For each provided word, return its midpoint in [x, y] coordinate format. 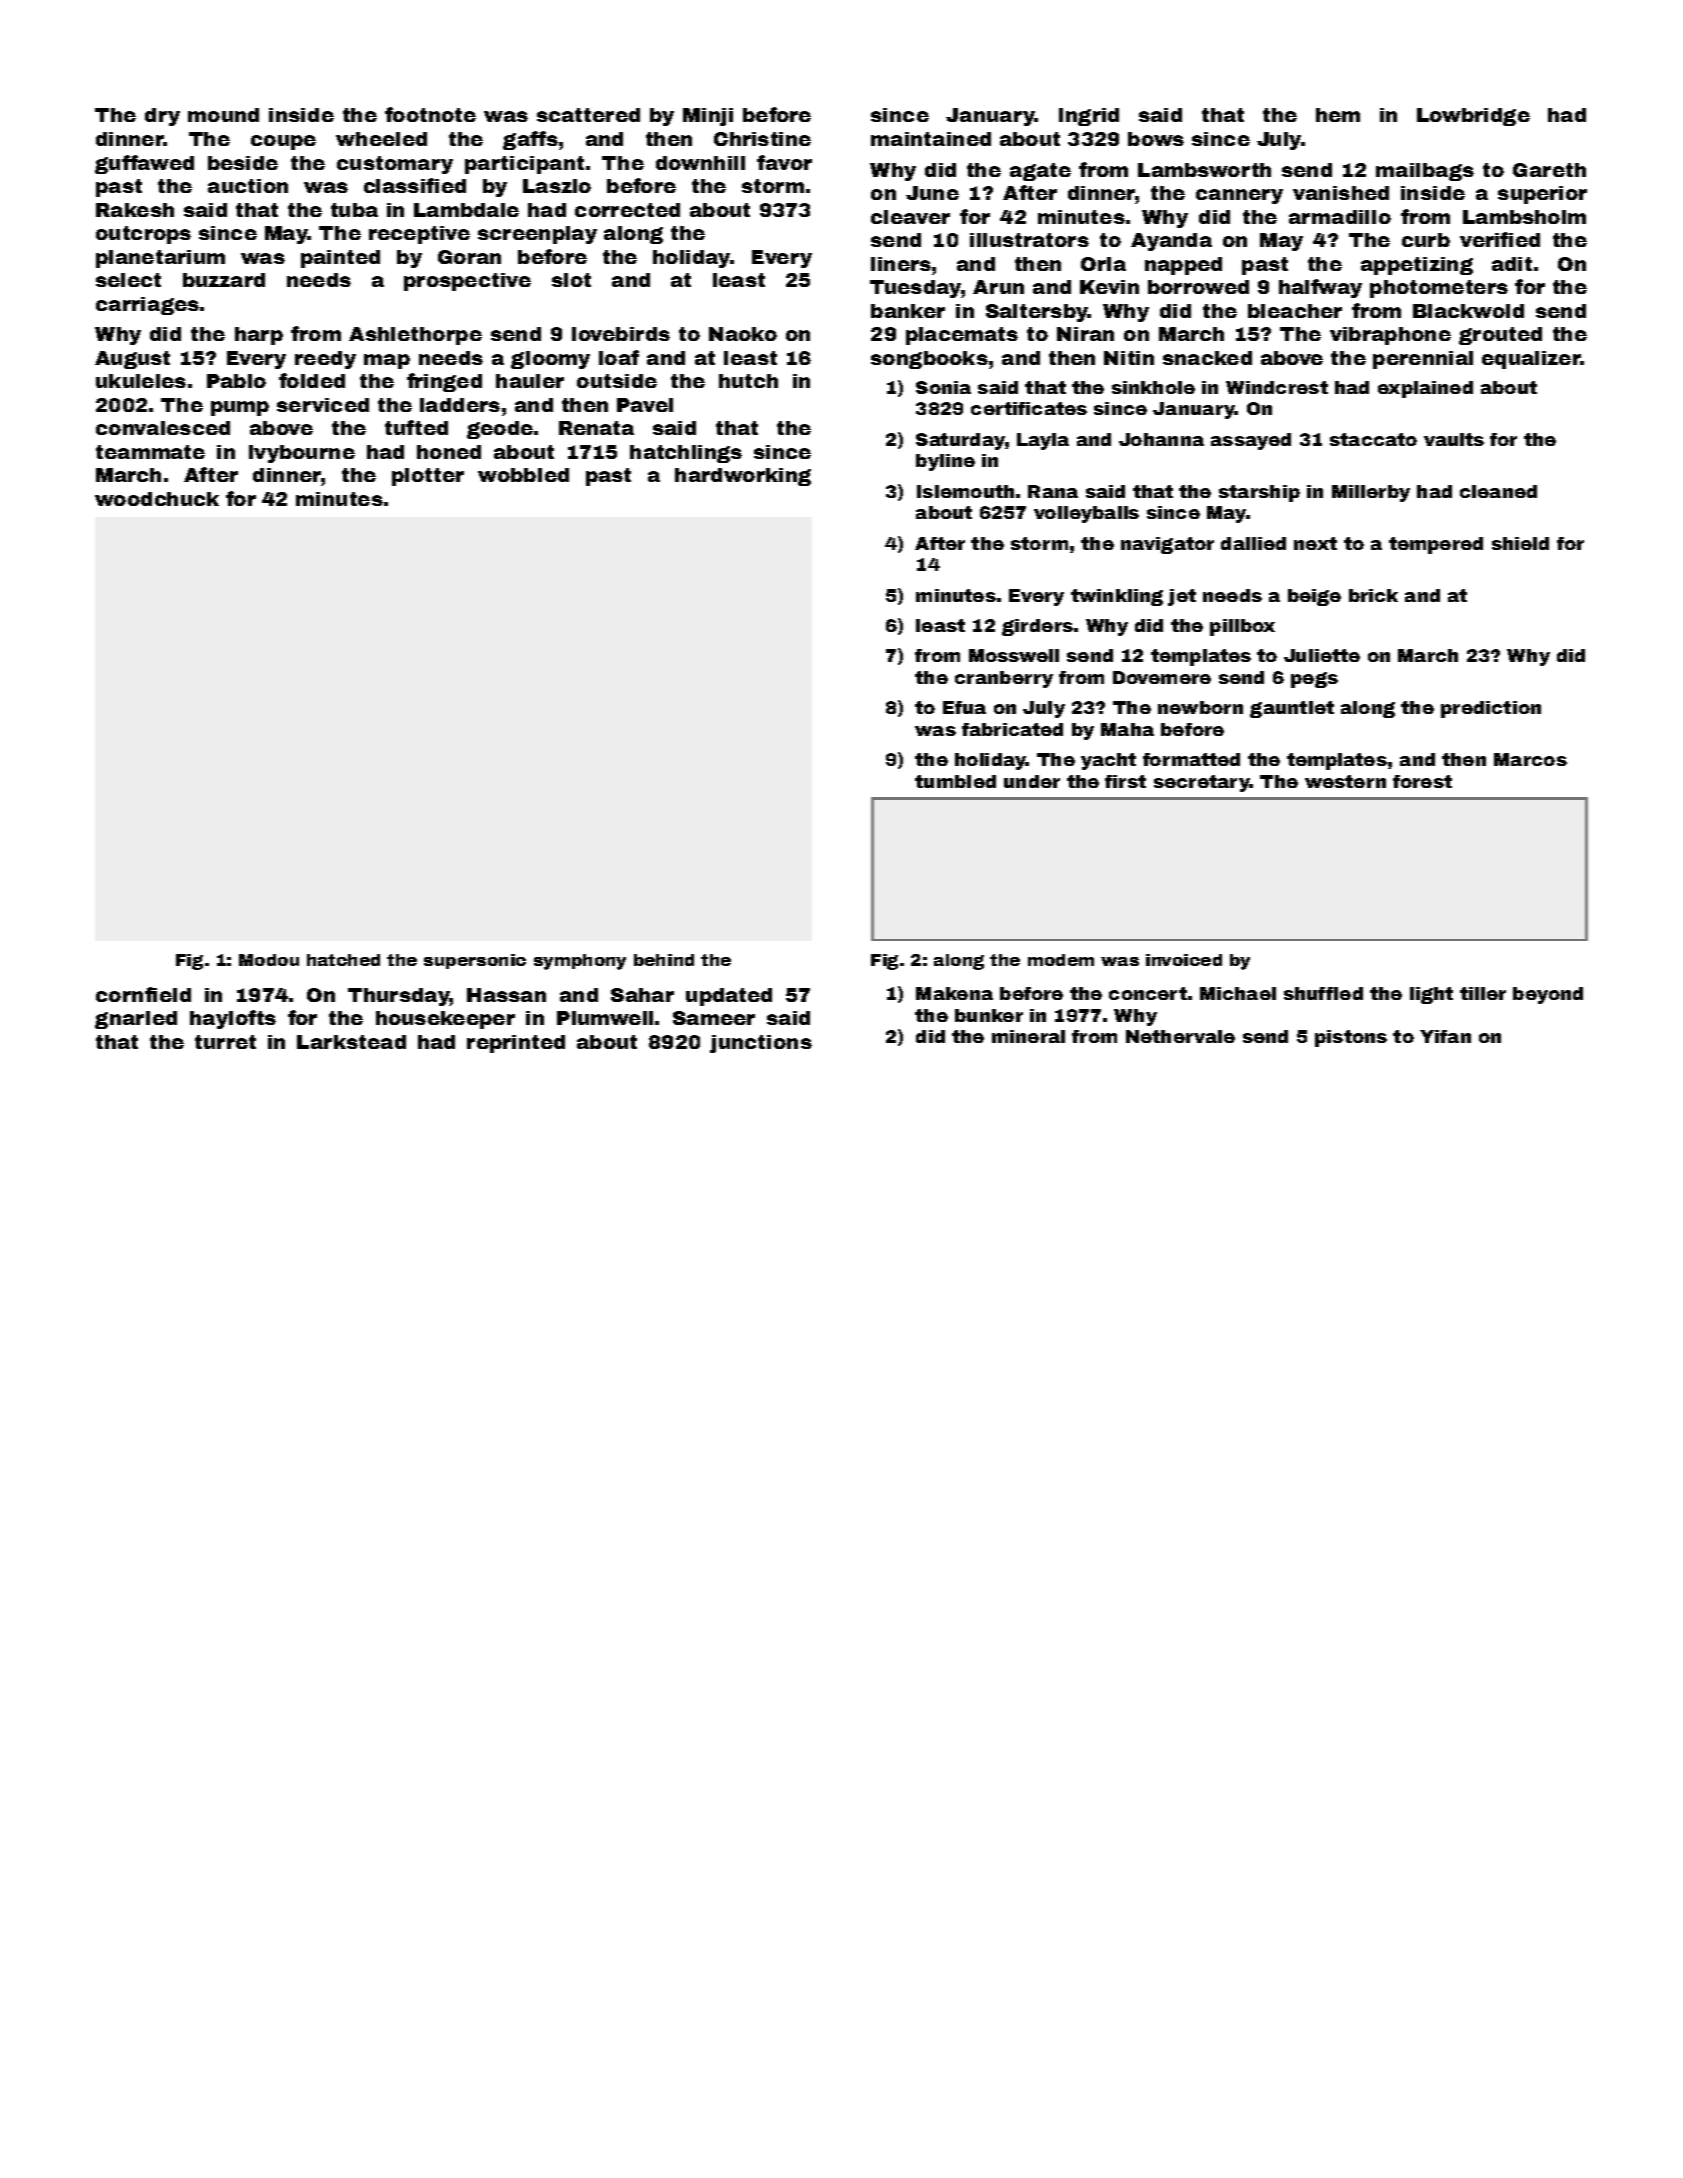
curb [1426, 240]
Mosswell [1014, 655]
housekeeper [445, 1020]
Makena [954, 993]
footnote [430, 114]
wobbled [523, 475]
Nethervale [1180, 1036]
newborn [1200, 707]
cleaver [910, 217]
